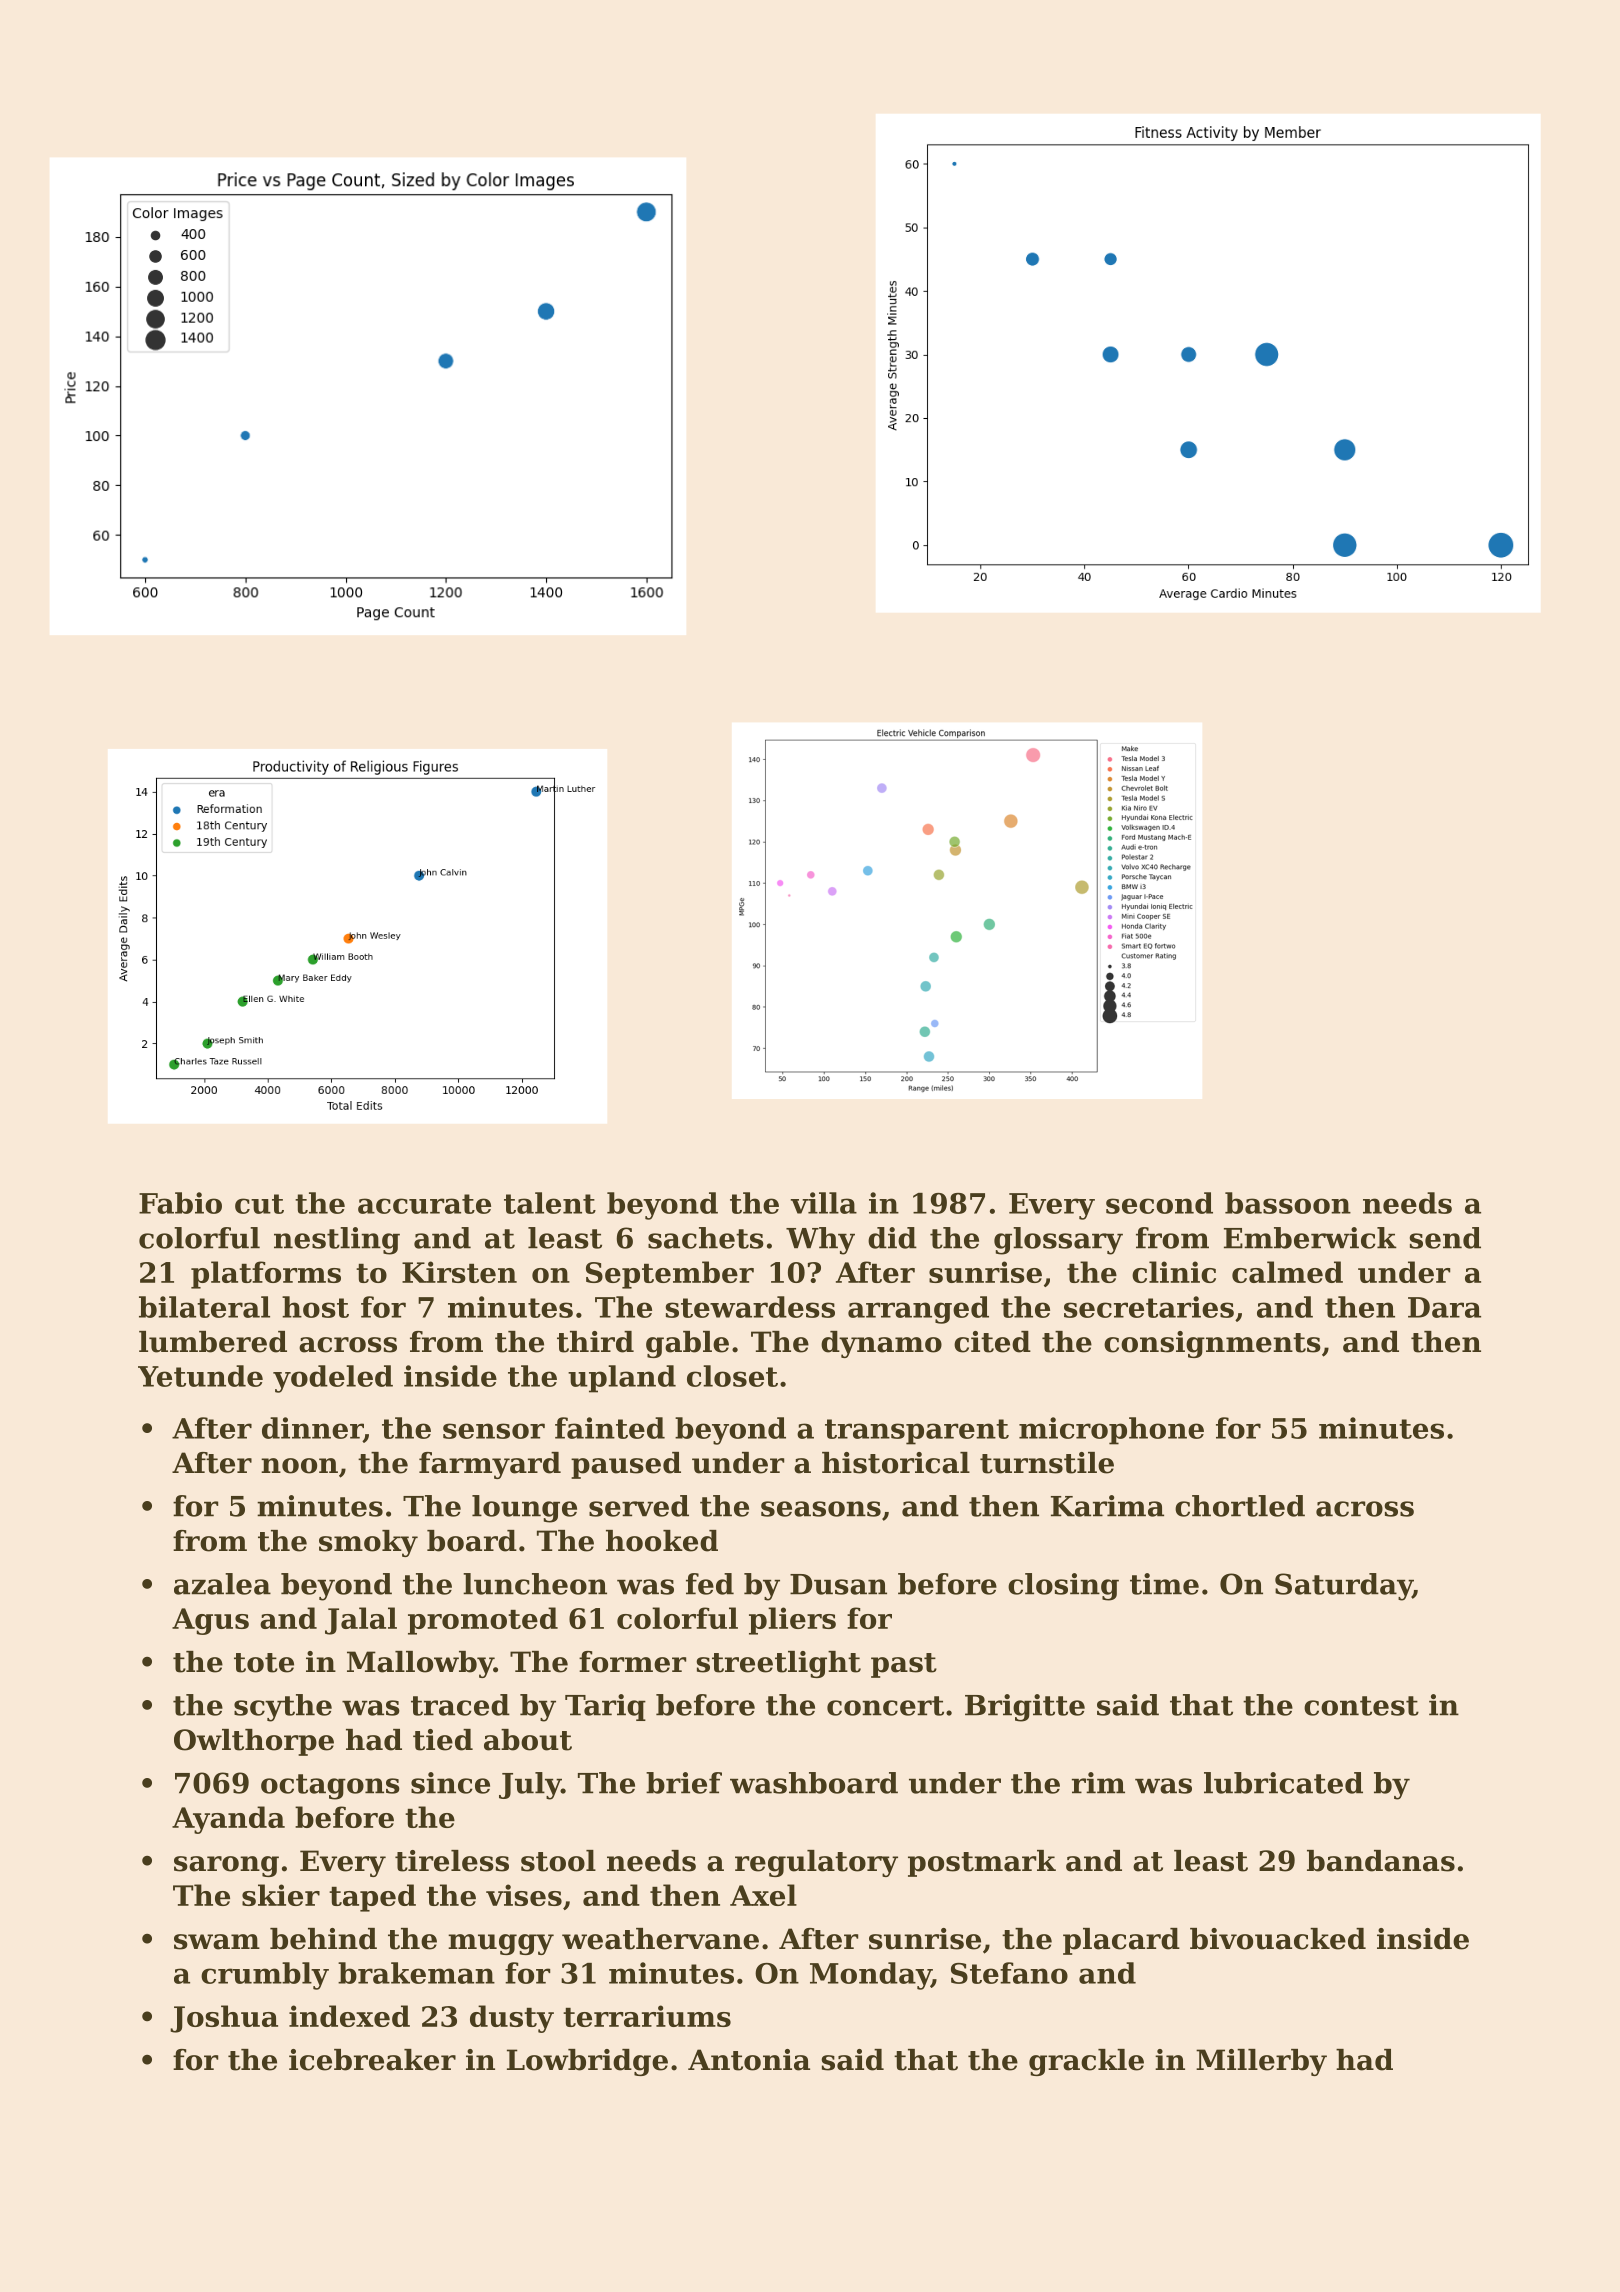 The width and height of the image is (1620, 2292). What do you see at coordinates (687, 1344) in the image?
I see `gable` at bounding box center [687, 1344].
